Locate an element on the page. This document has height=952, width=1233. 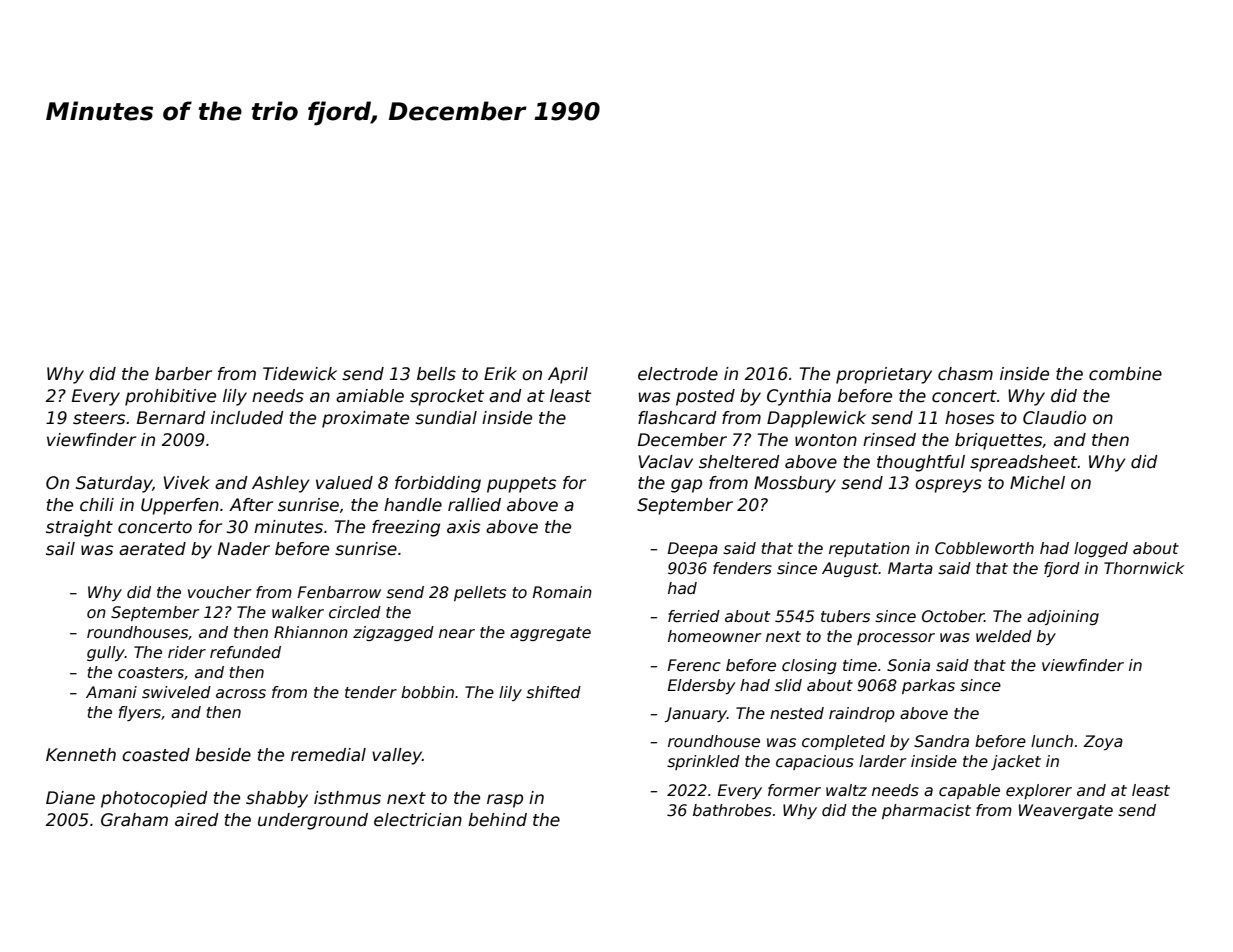
Vaclav is located at coordinates (666, 462).
